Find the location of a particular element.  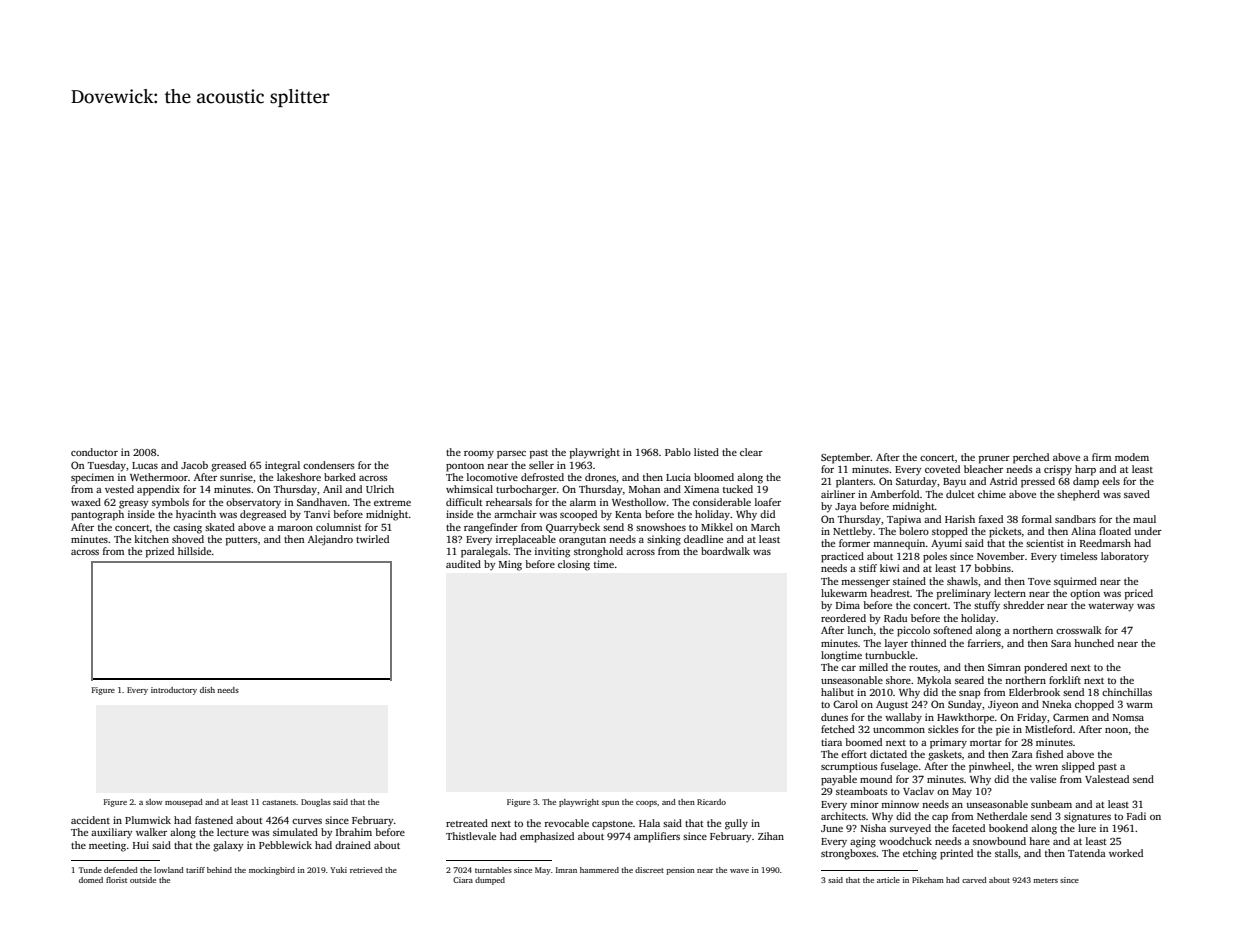

Wethermoor is located at coordinates (159, 477).
